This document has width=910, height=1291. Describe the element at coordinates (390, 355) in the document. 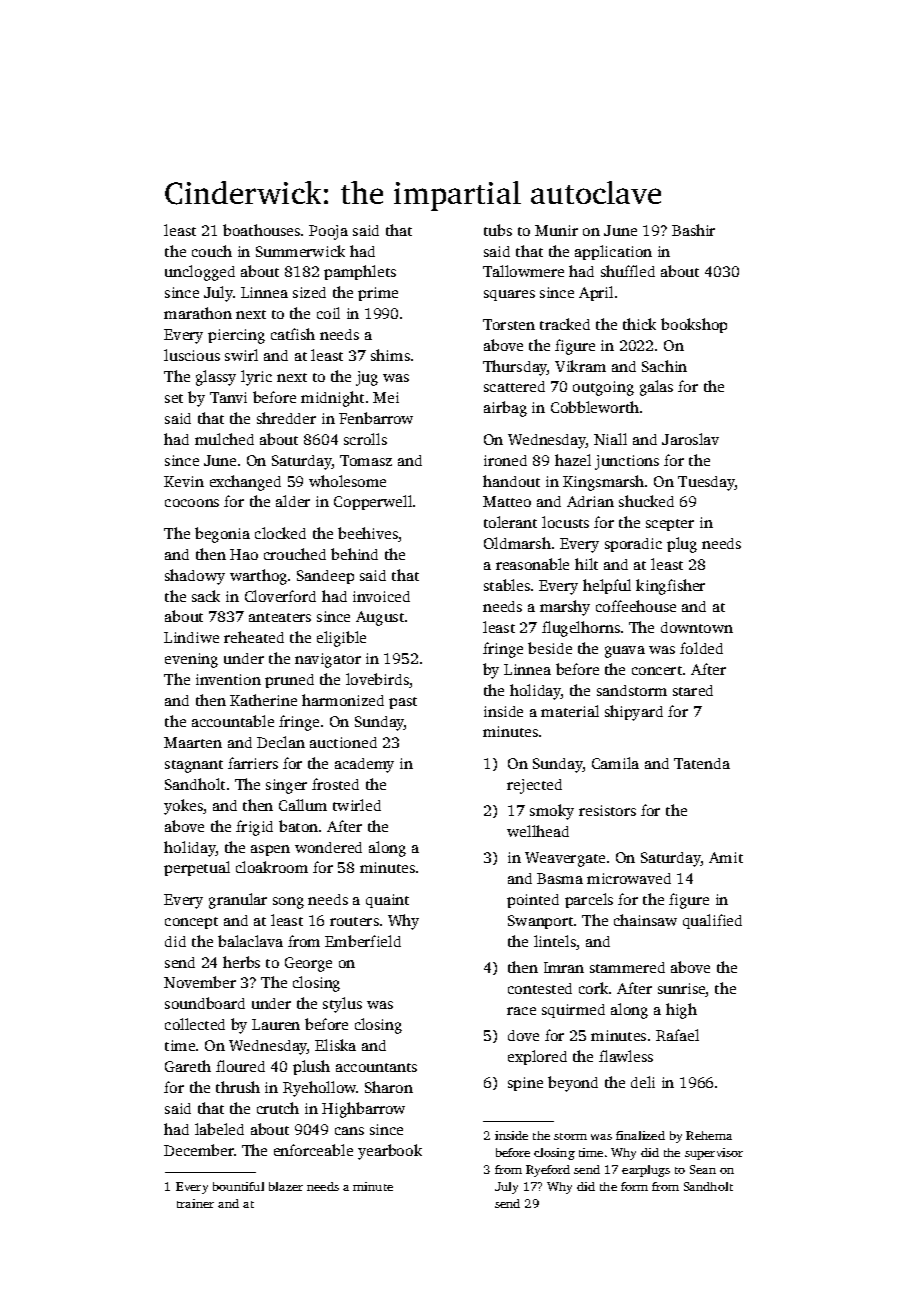

I see `shims` at that location.
